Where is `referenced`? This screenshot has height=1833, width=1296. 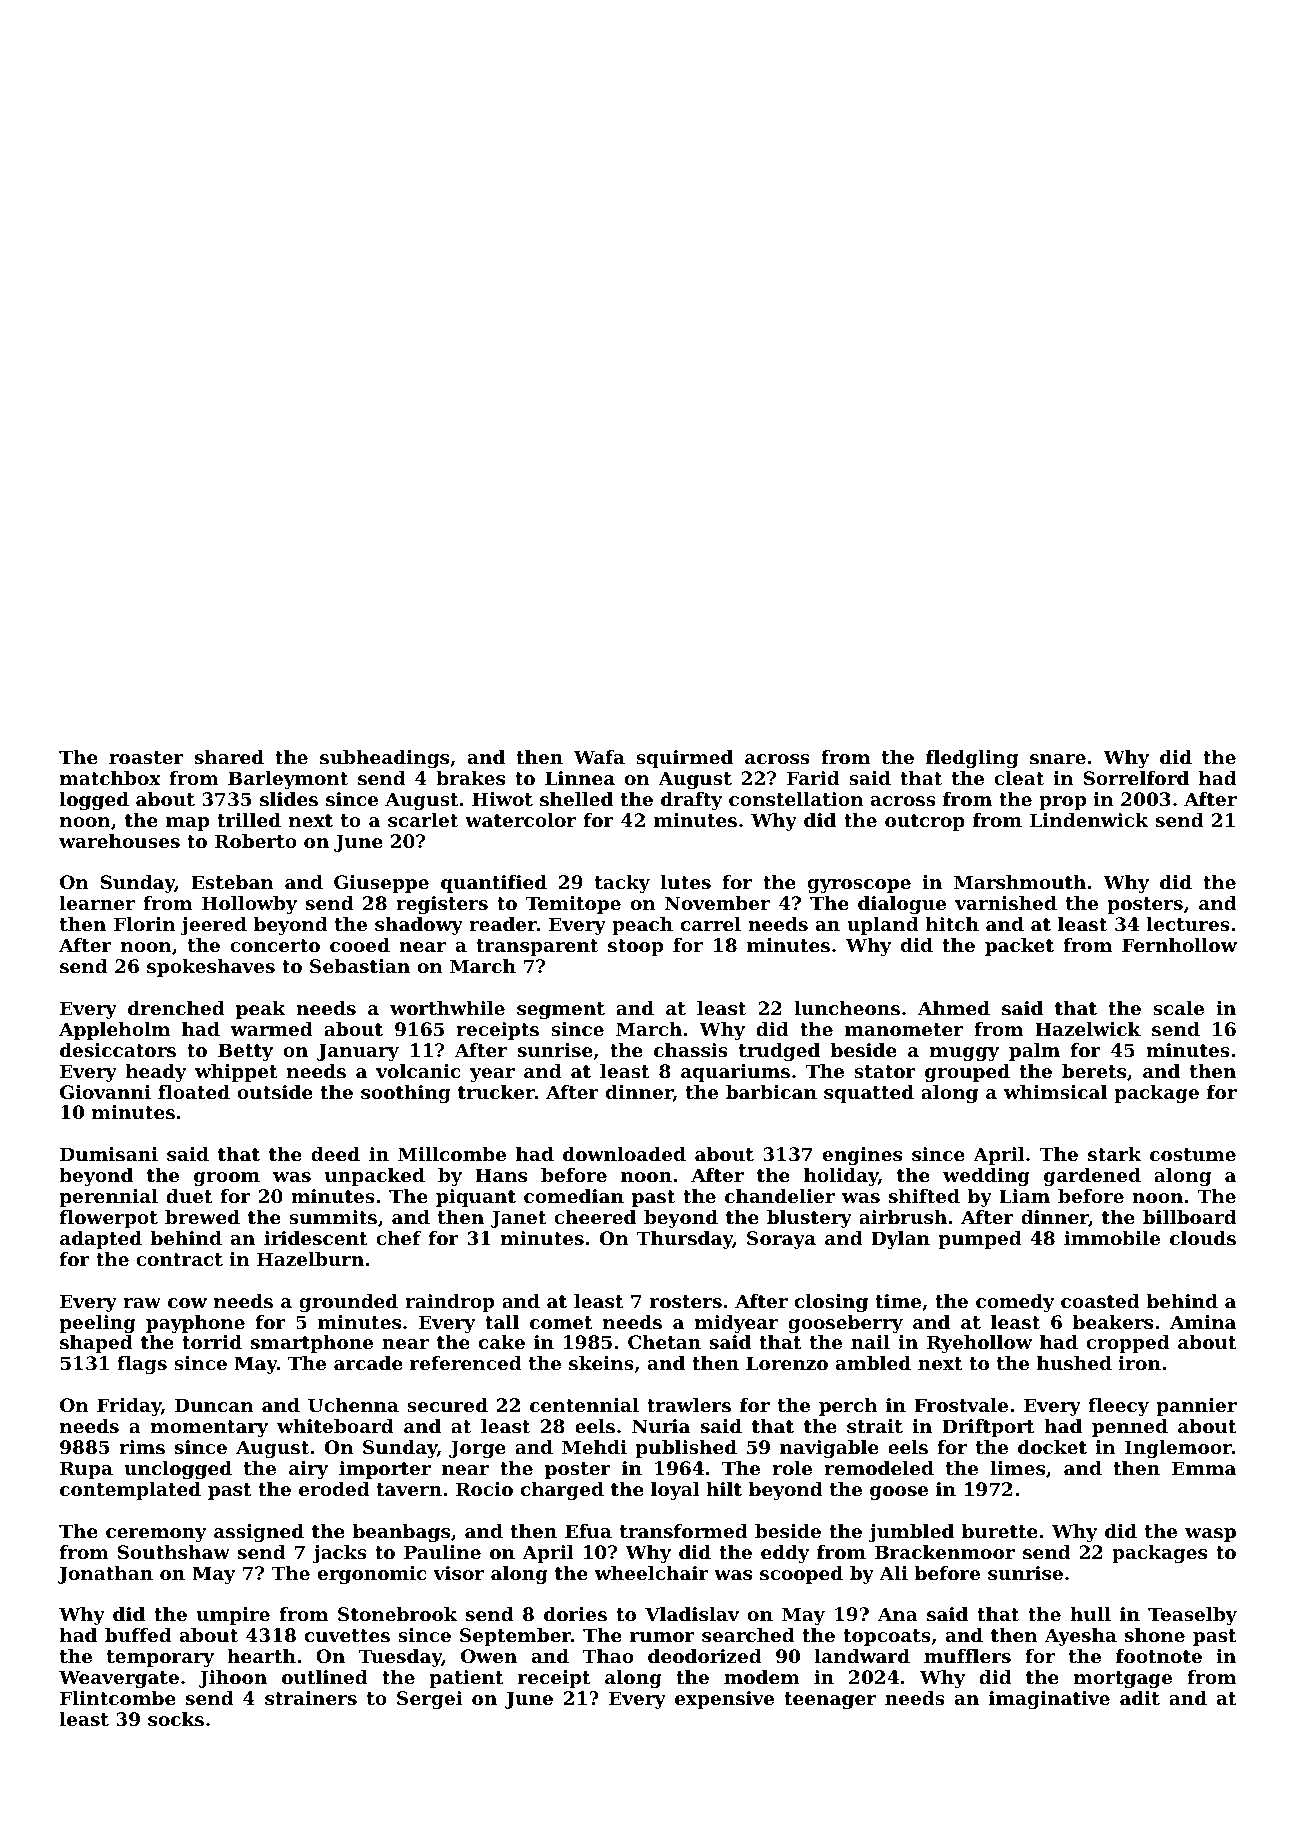
referenced is located at coordinates (466, 1363).
